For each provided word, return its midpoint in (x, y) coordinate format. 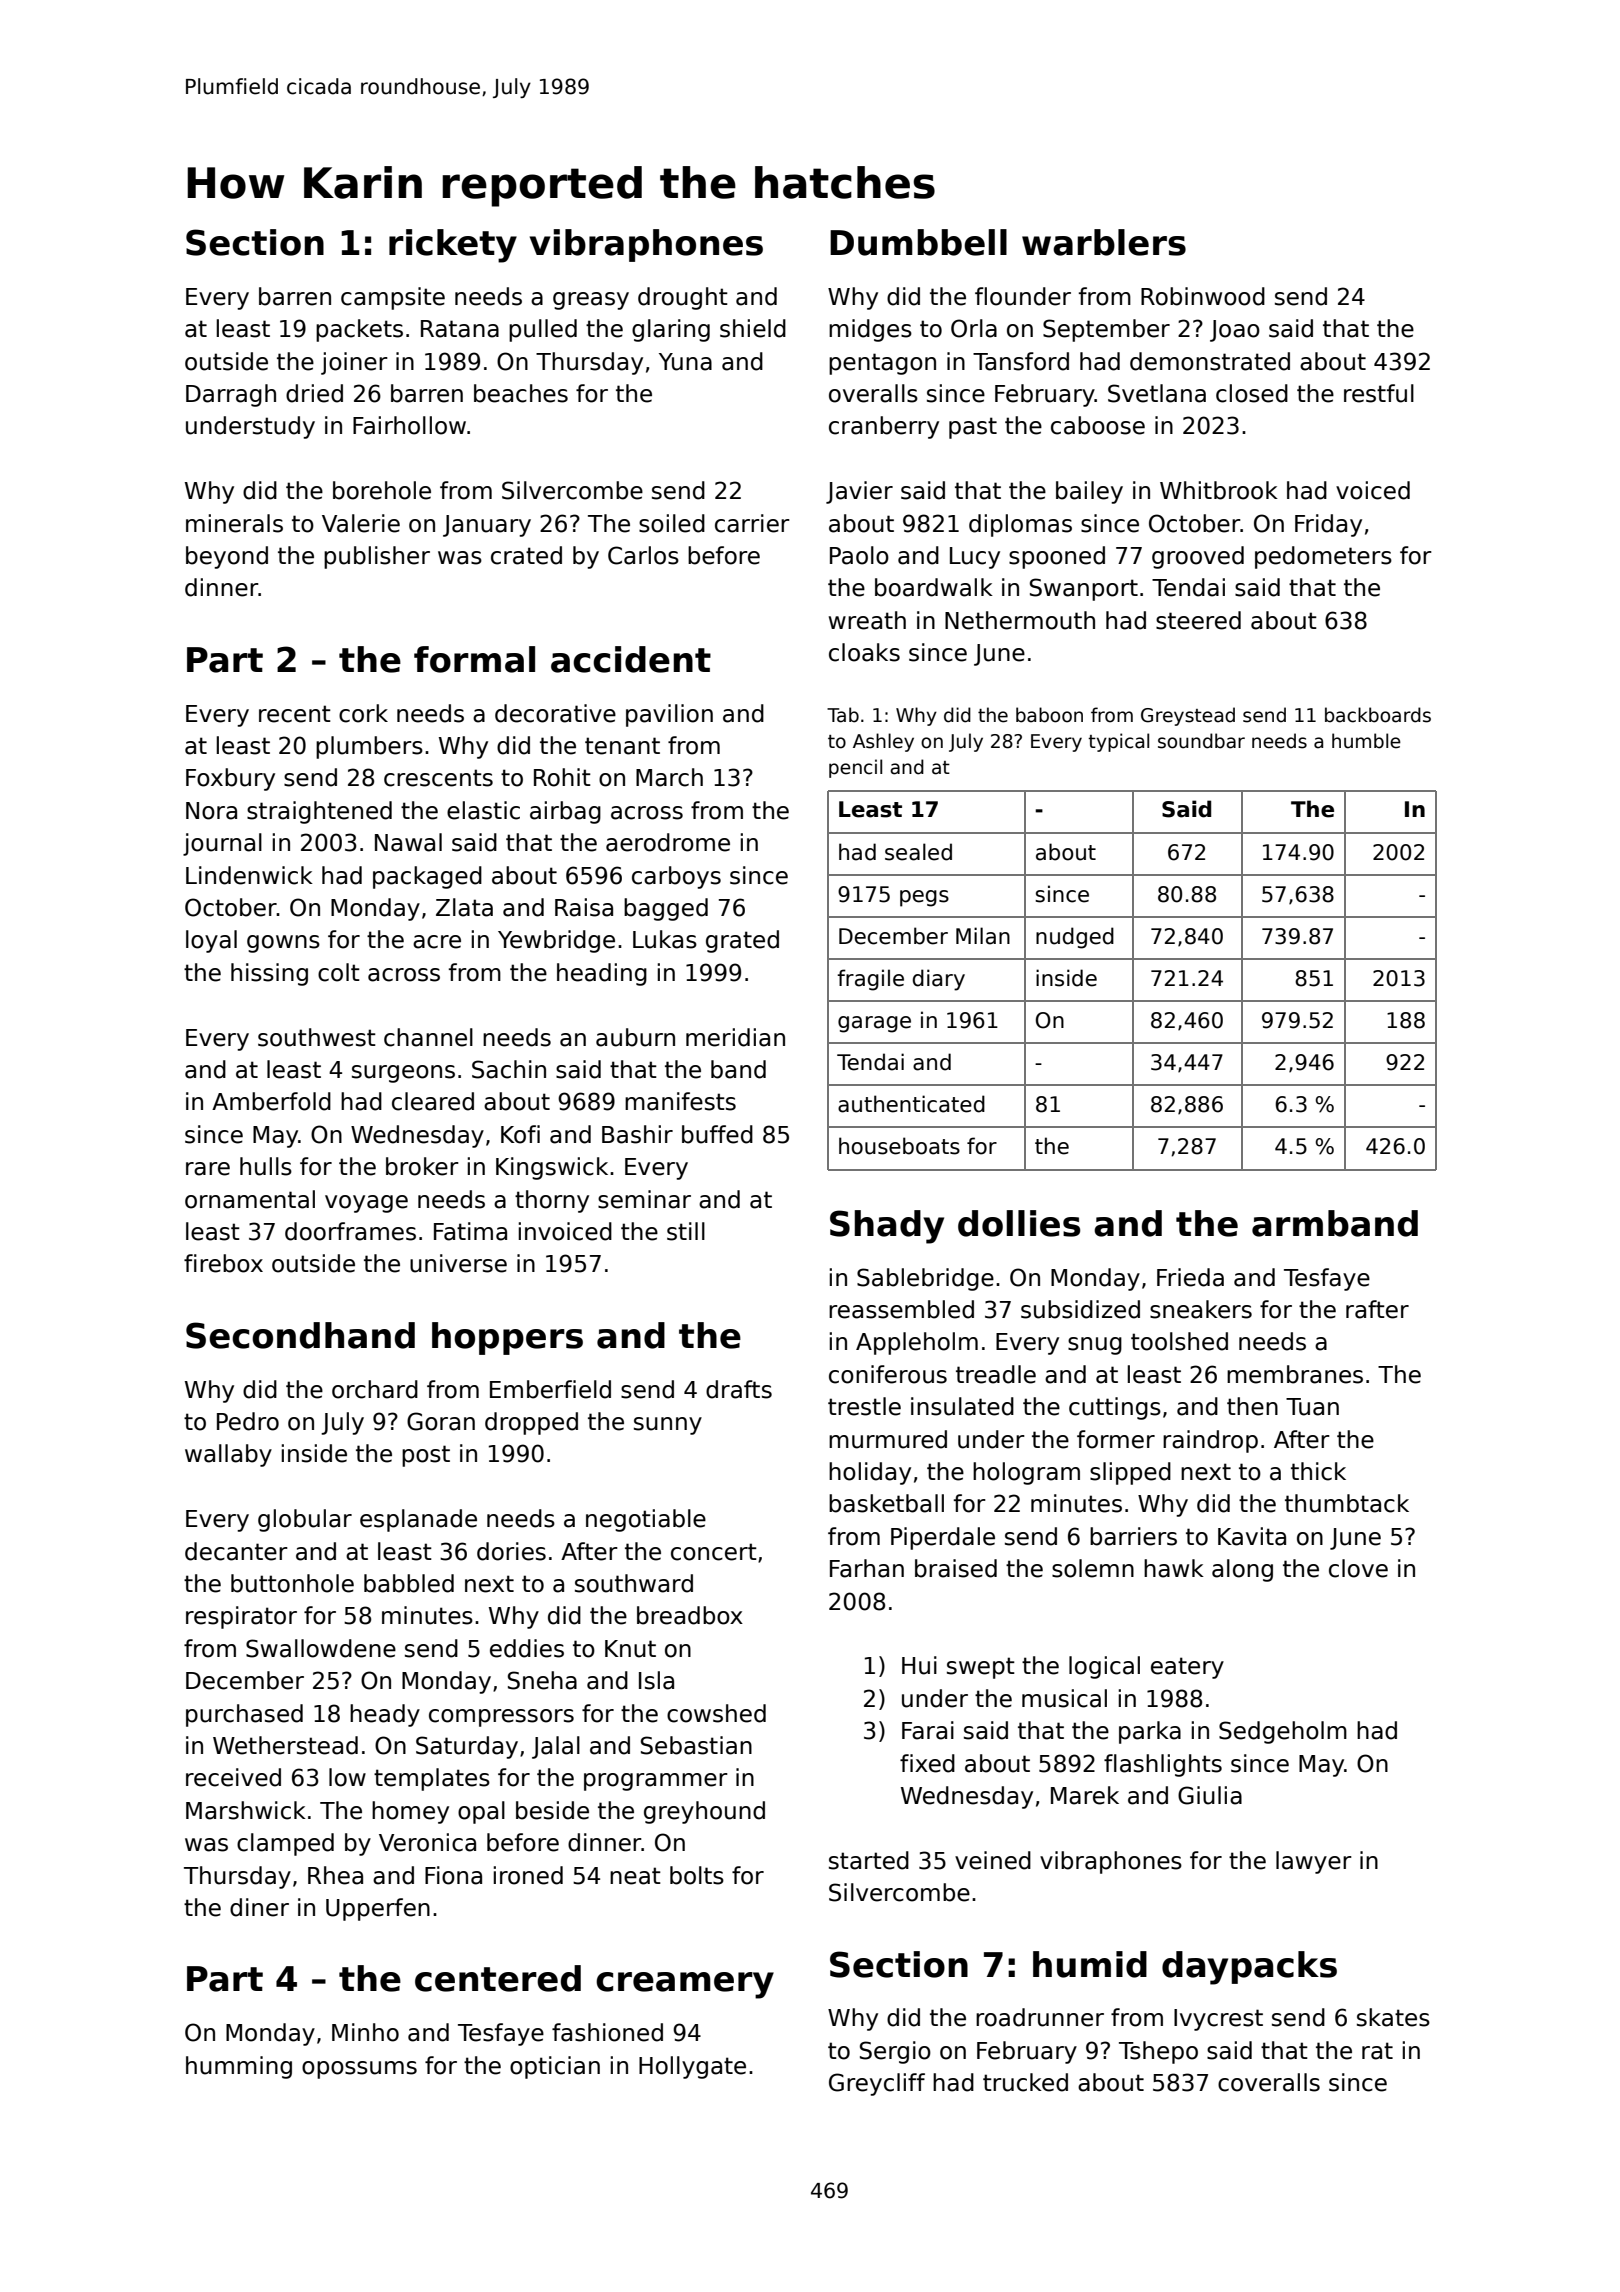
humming (239, 2067)
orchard (375, 1389)
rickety (453, 246)
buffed (717, 1134)
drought (683, 298)
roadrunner (1040, 2017)
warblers (1104, 242)
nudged (1075, 938)
